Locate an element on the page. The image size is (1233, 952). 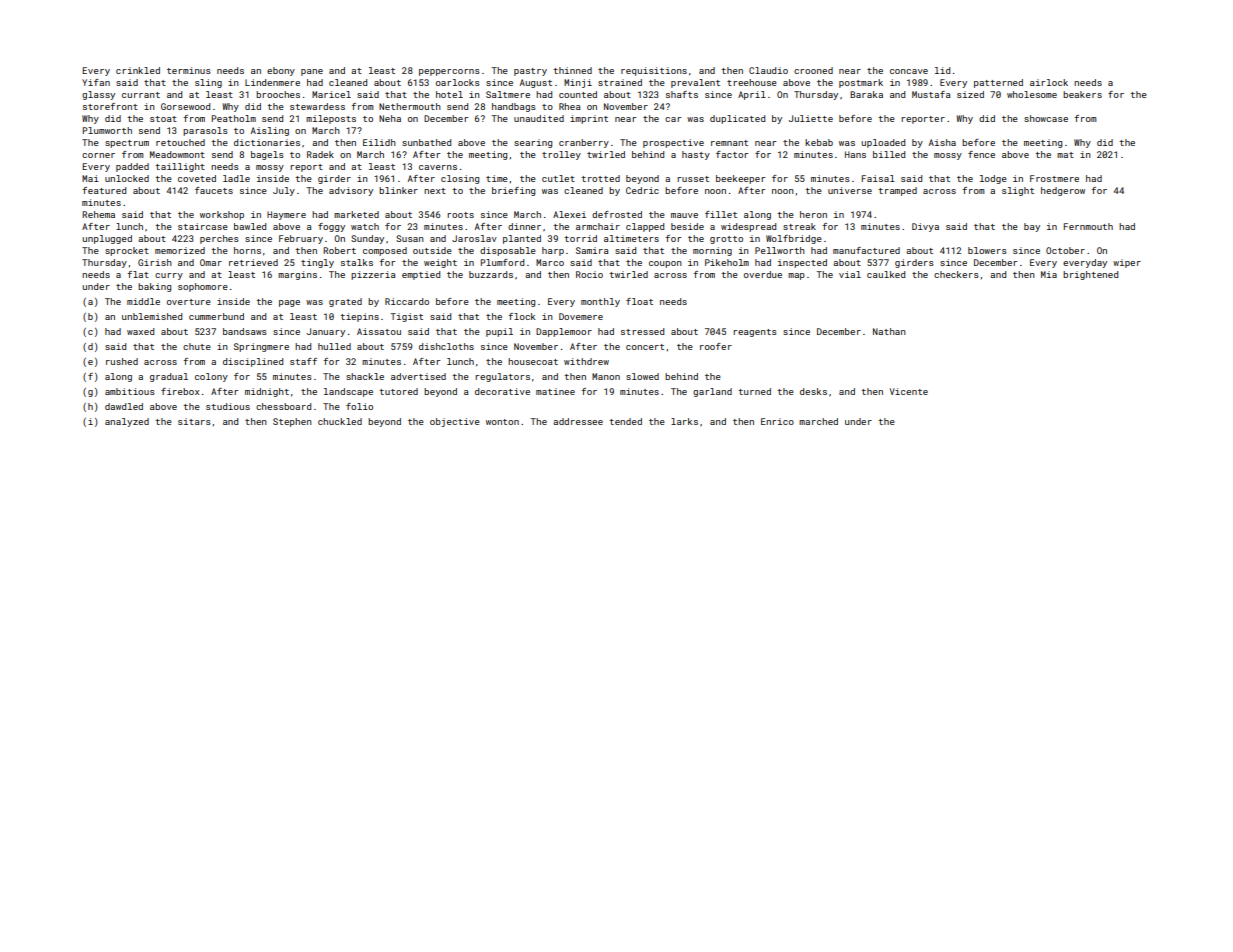
Mustafa is located at coordinates (931, 94).
